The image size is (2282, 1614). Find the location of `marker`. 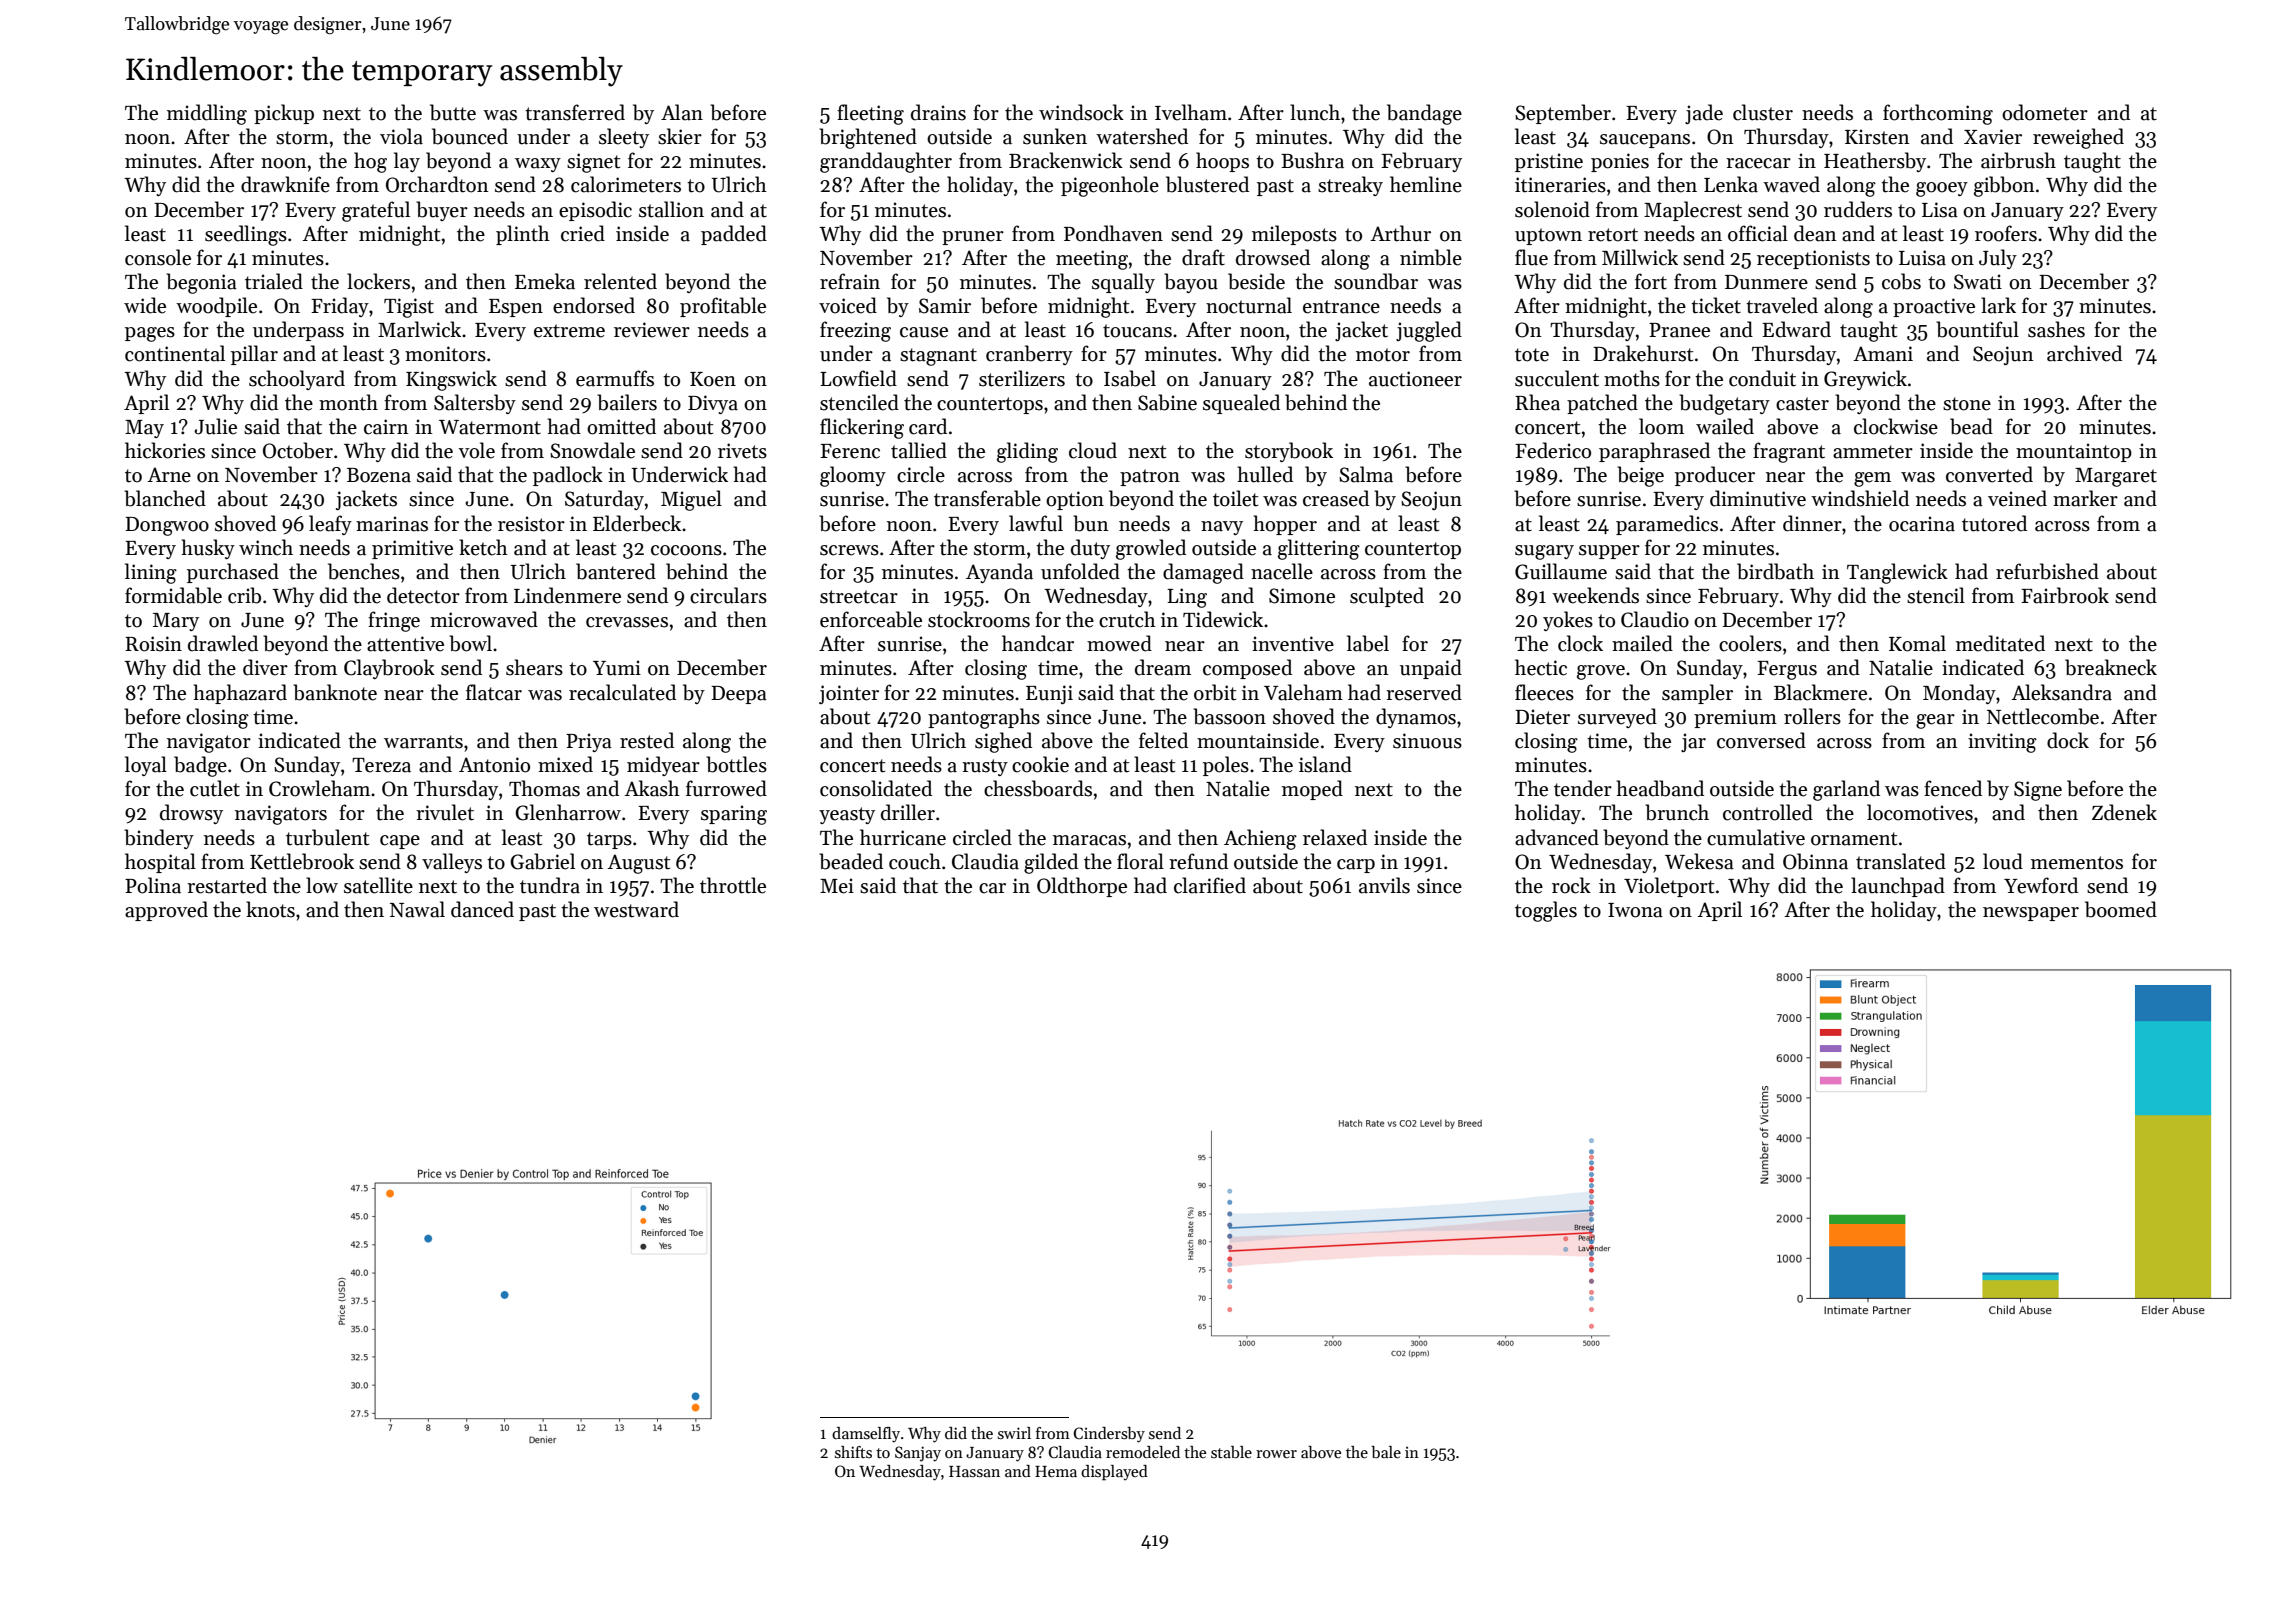

marker is located at coordinates (2085, 498).
